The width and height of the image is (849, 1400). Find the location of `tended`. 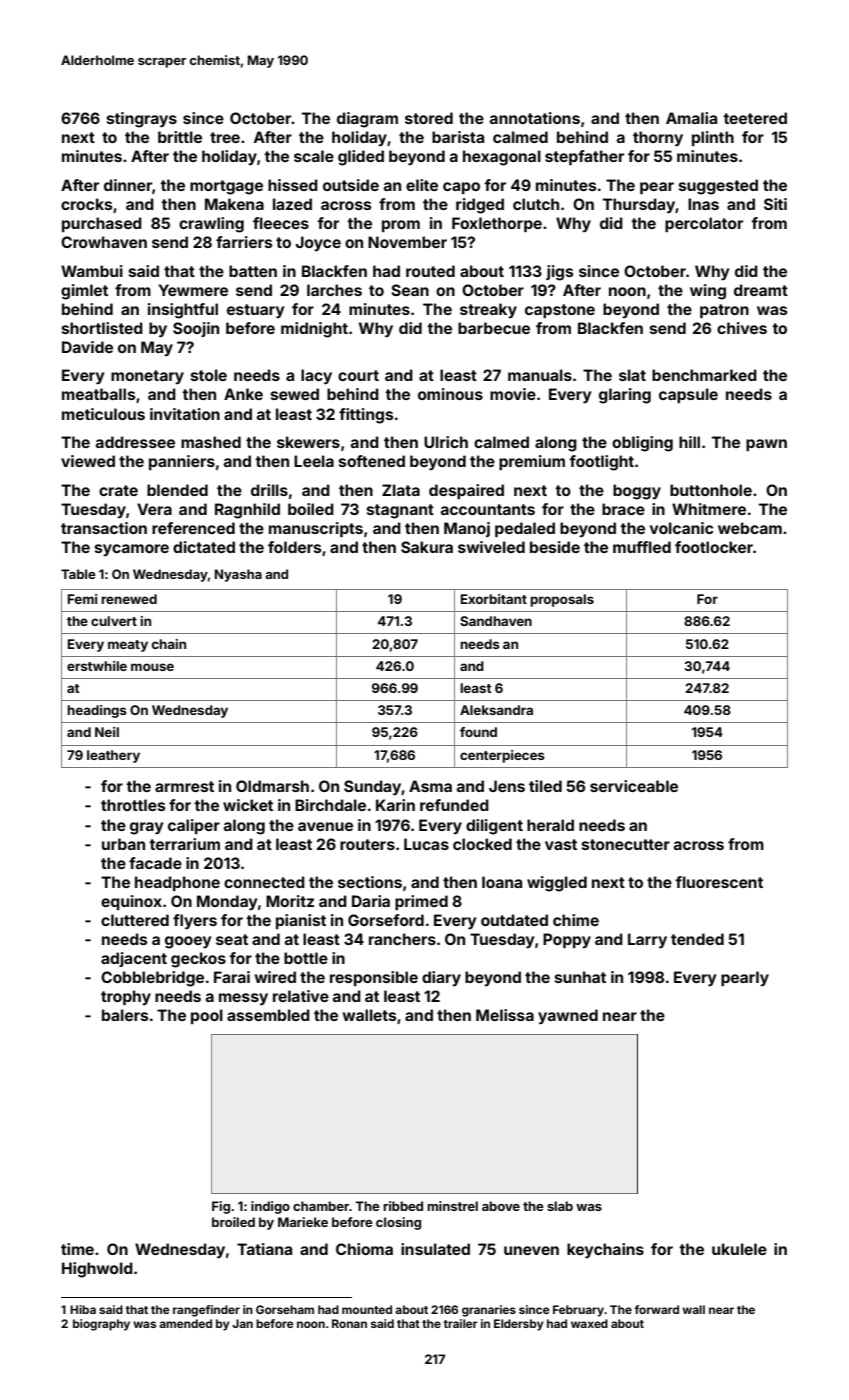

tended is located at coordinates (697, 939).
